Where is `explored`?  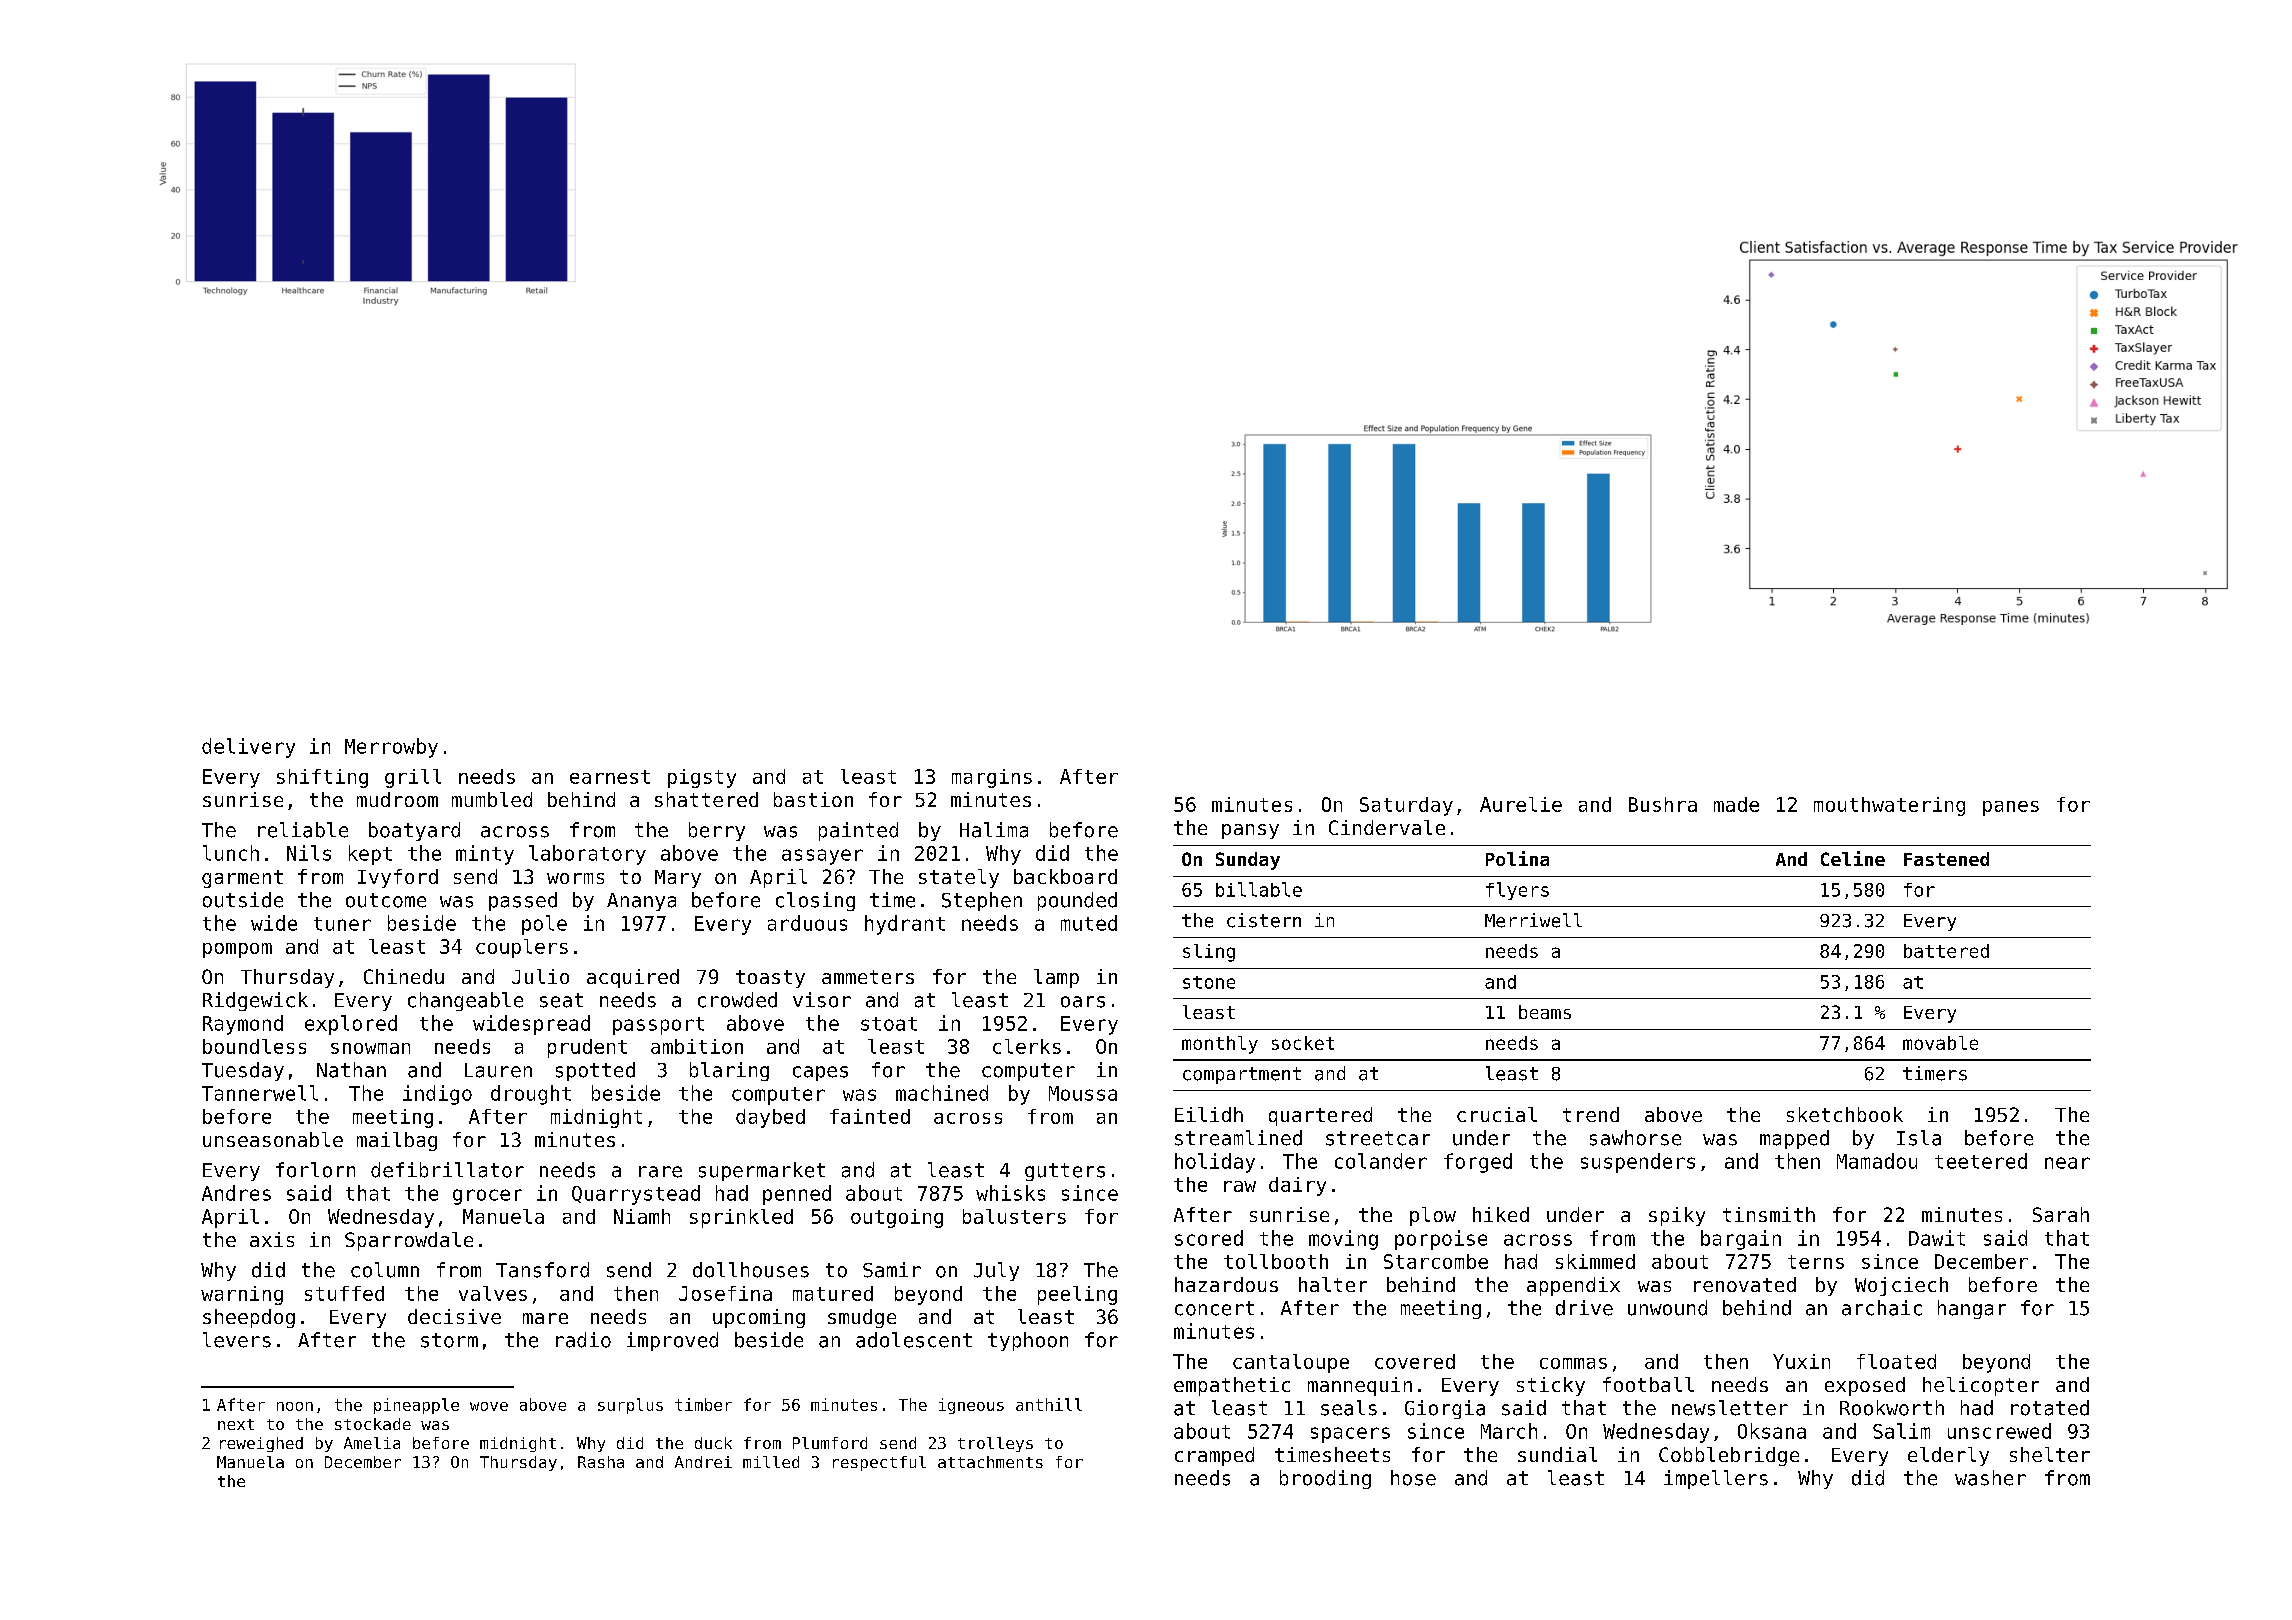
explored is located at coordinates (351, 1025).
